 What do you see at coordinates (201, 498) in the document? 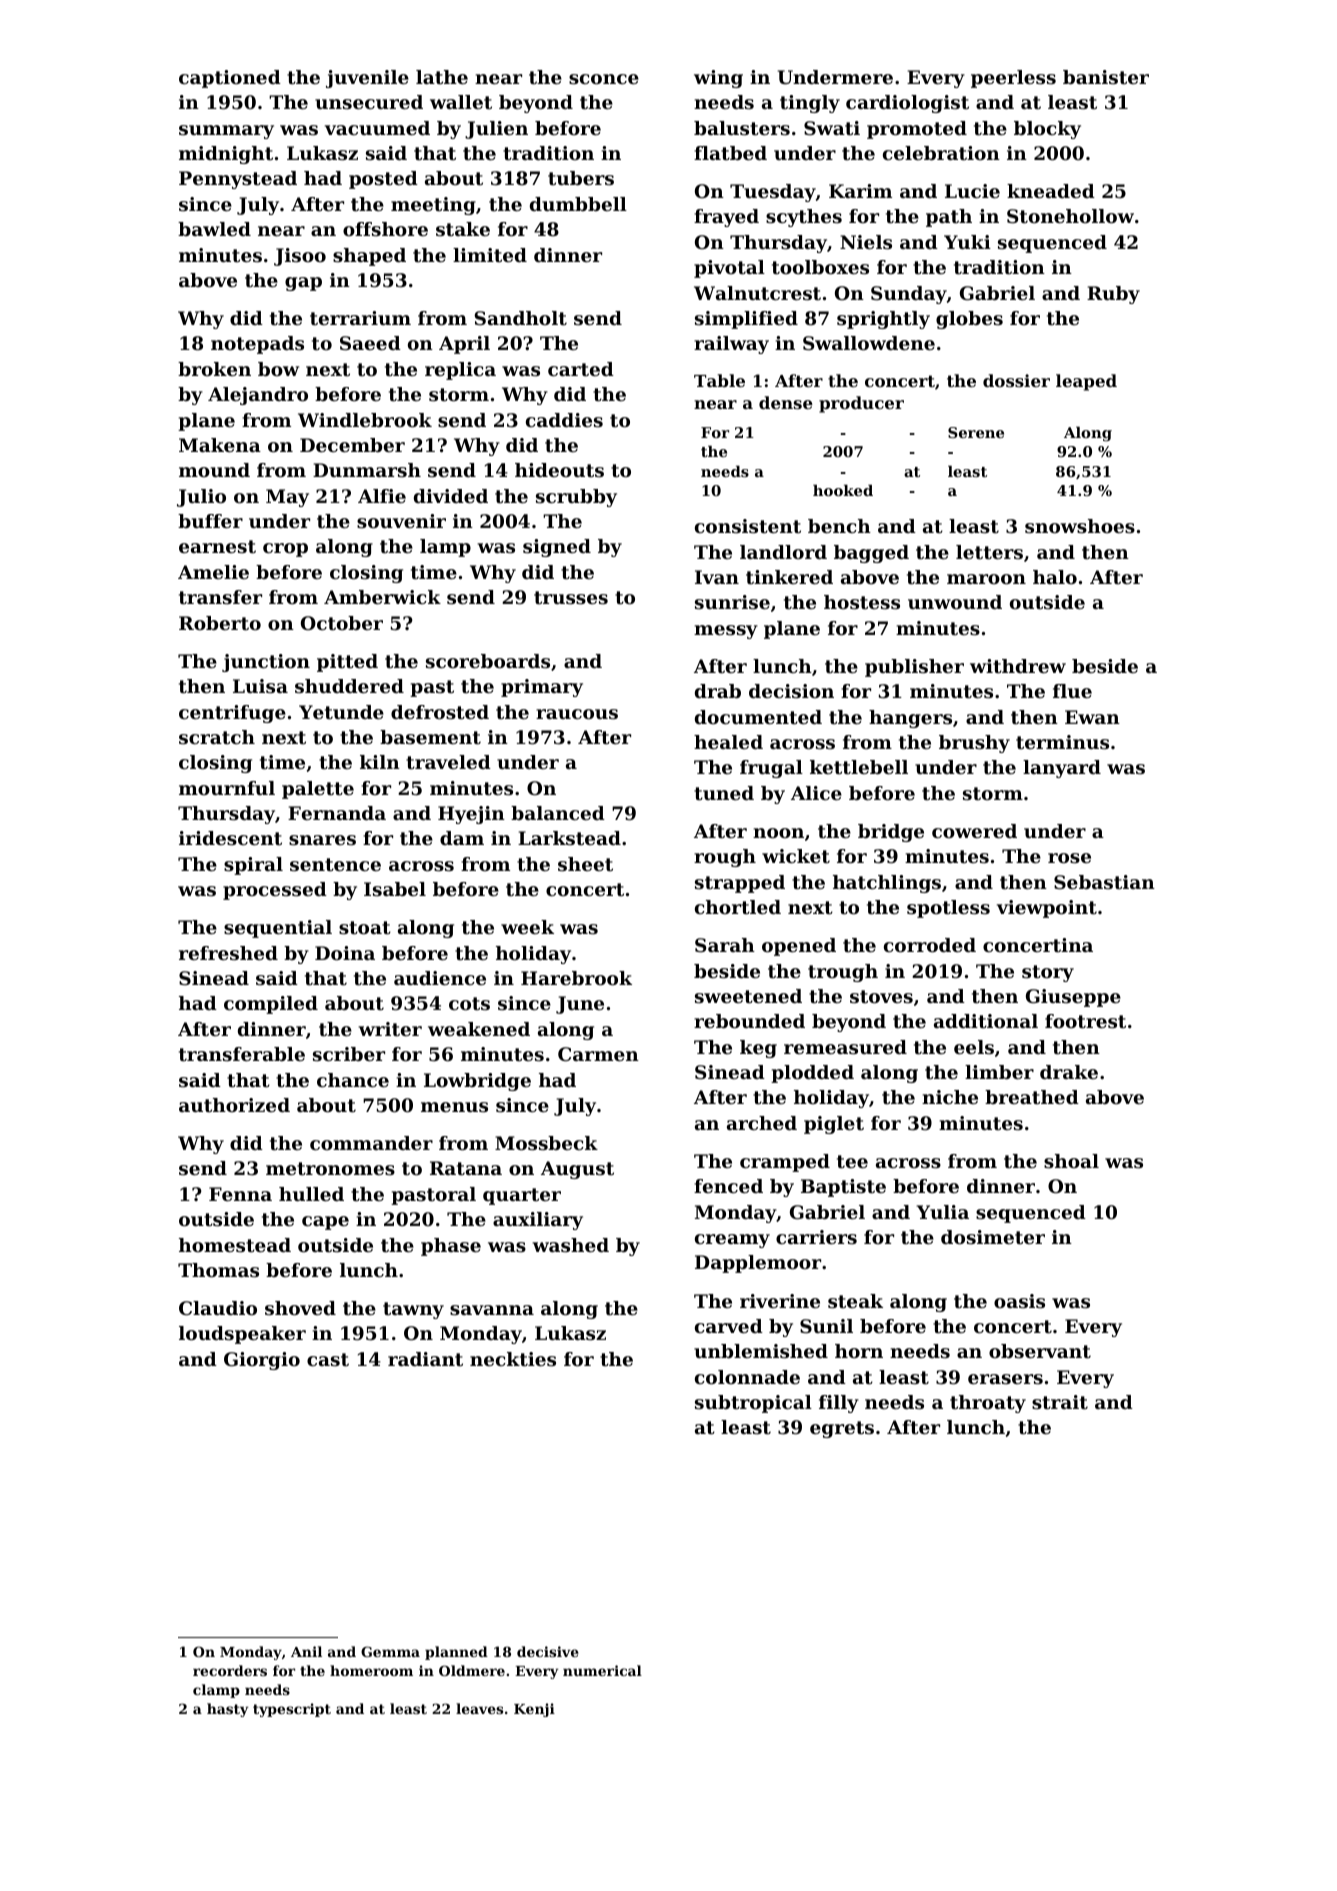
I see `Julio` at bounding box center [201, 498].
